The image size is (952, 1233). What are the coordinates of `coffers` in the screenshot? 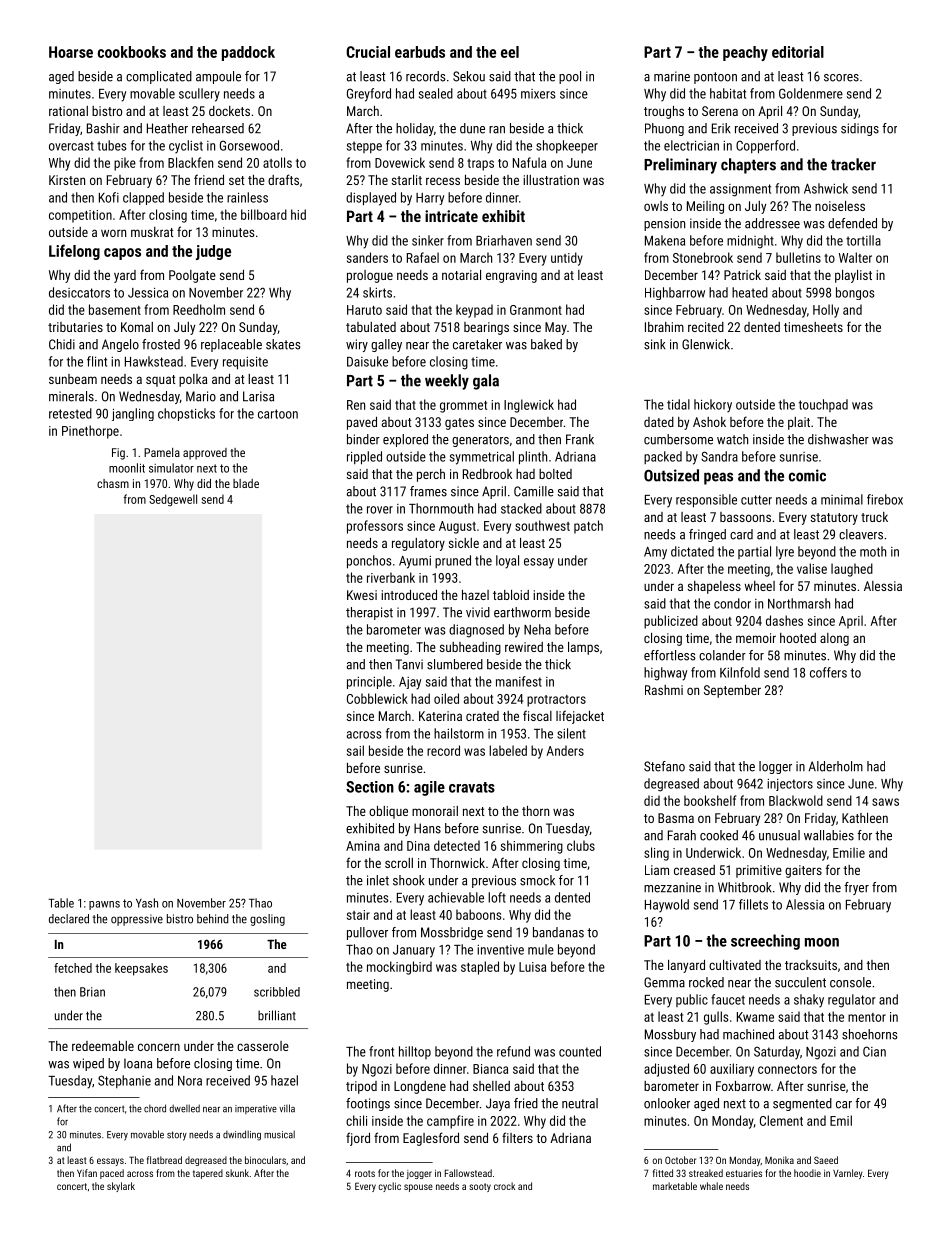 It's located at (828, 672).
